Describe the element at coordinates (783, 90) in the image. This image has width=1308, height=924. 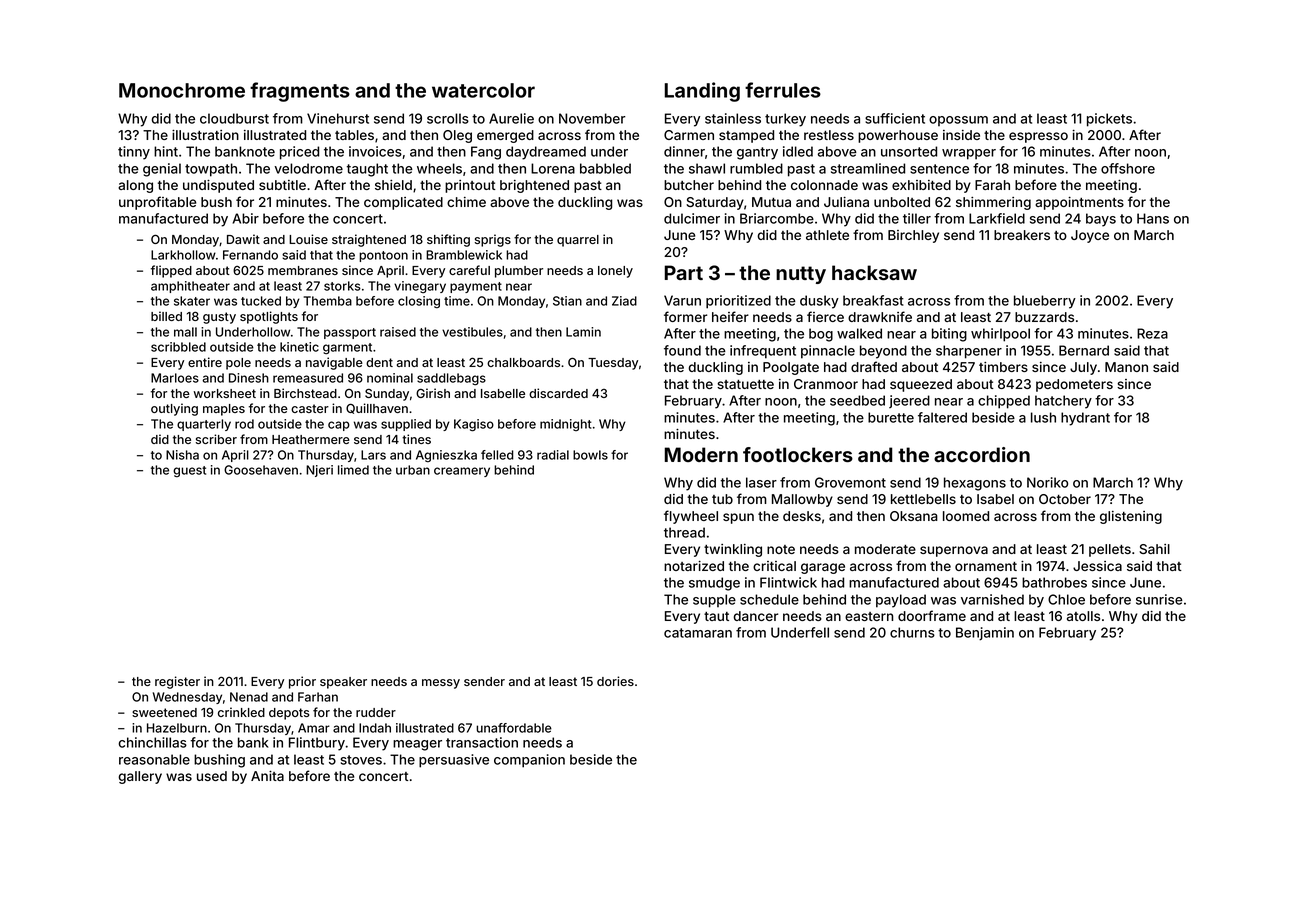
I see `ferrules` at that location.
